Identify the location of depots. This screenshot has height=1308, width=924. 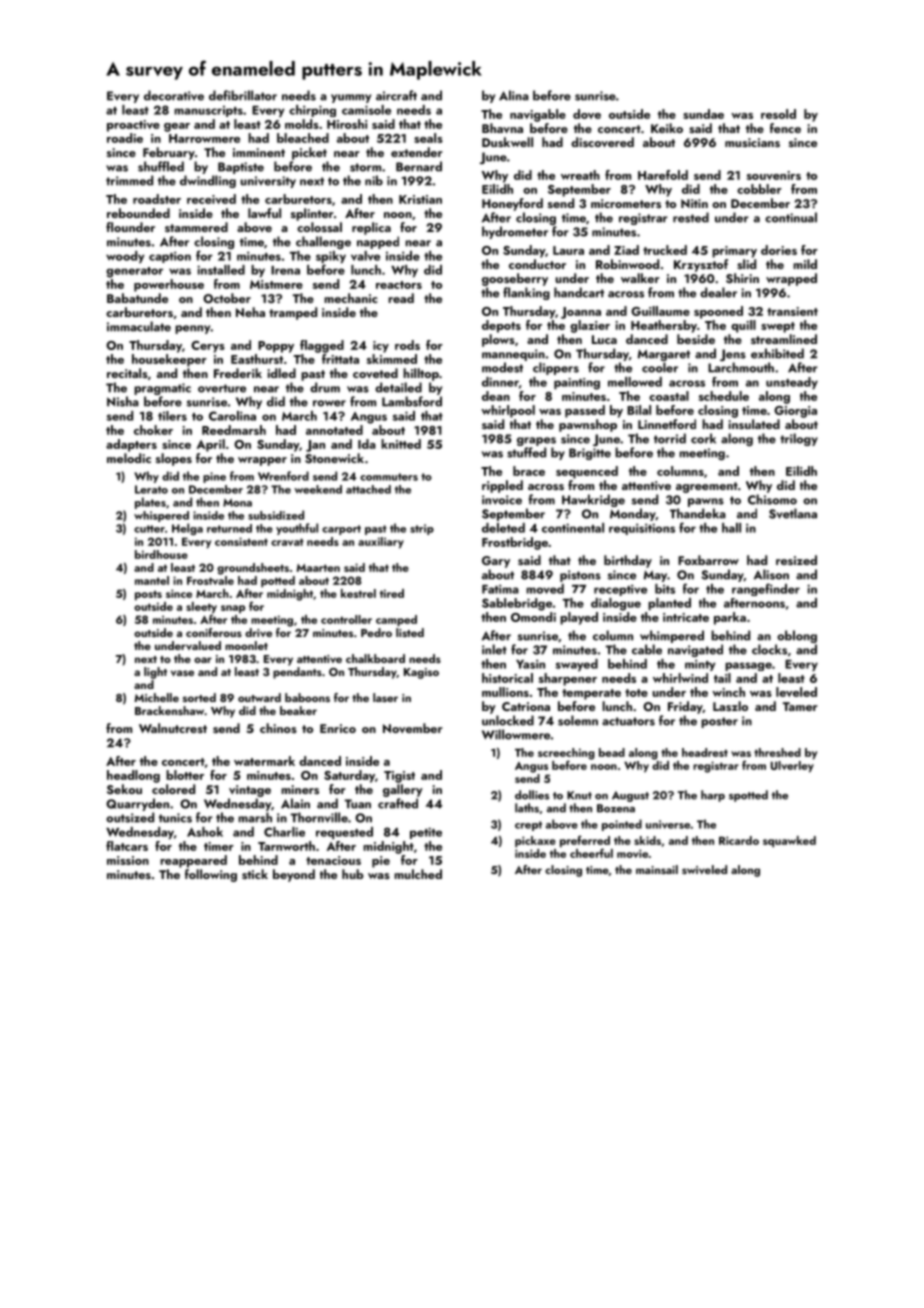
(501, 326).
